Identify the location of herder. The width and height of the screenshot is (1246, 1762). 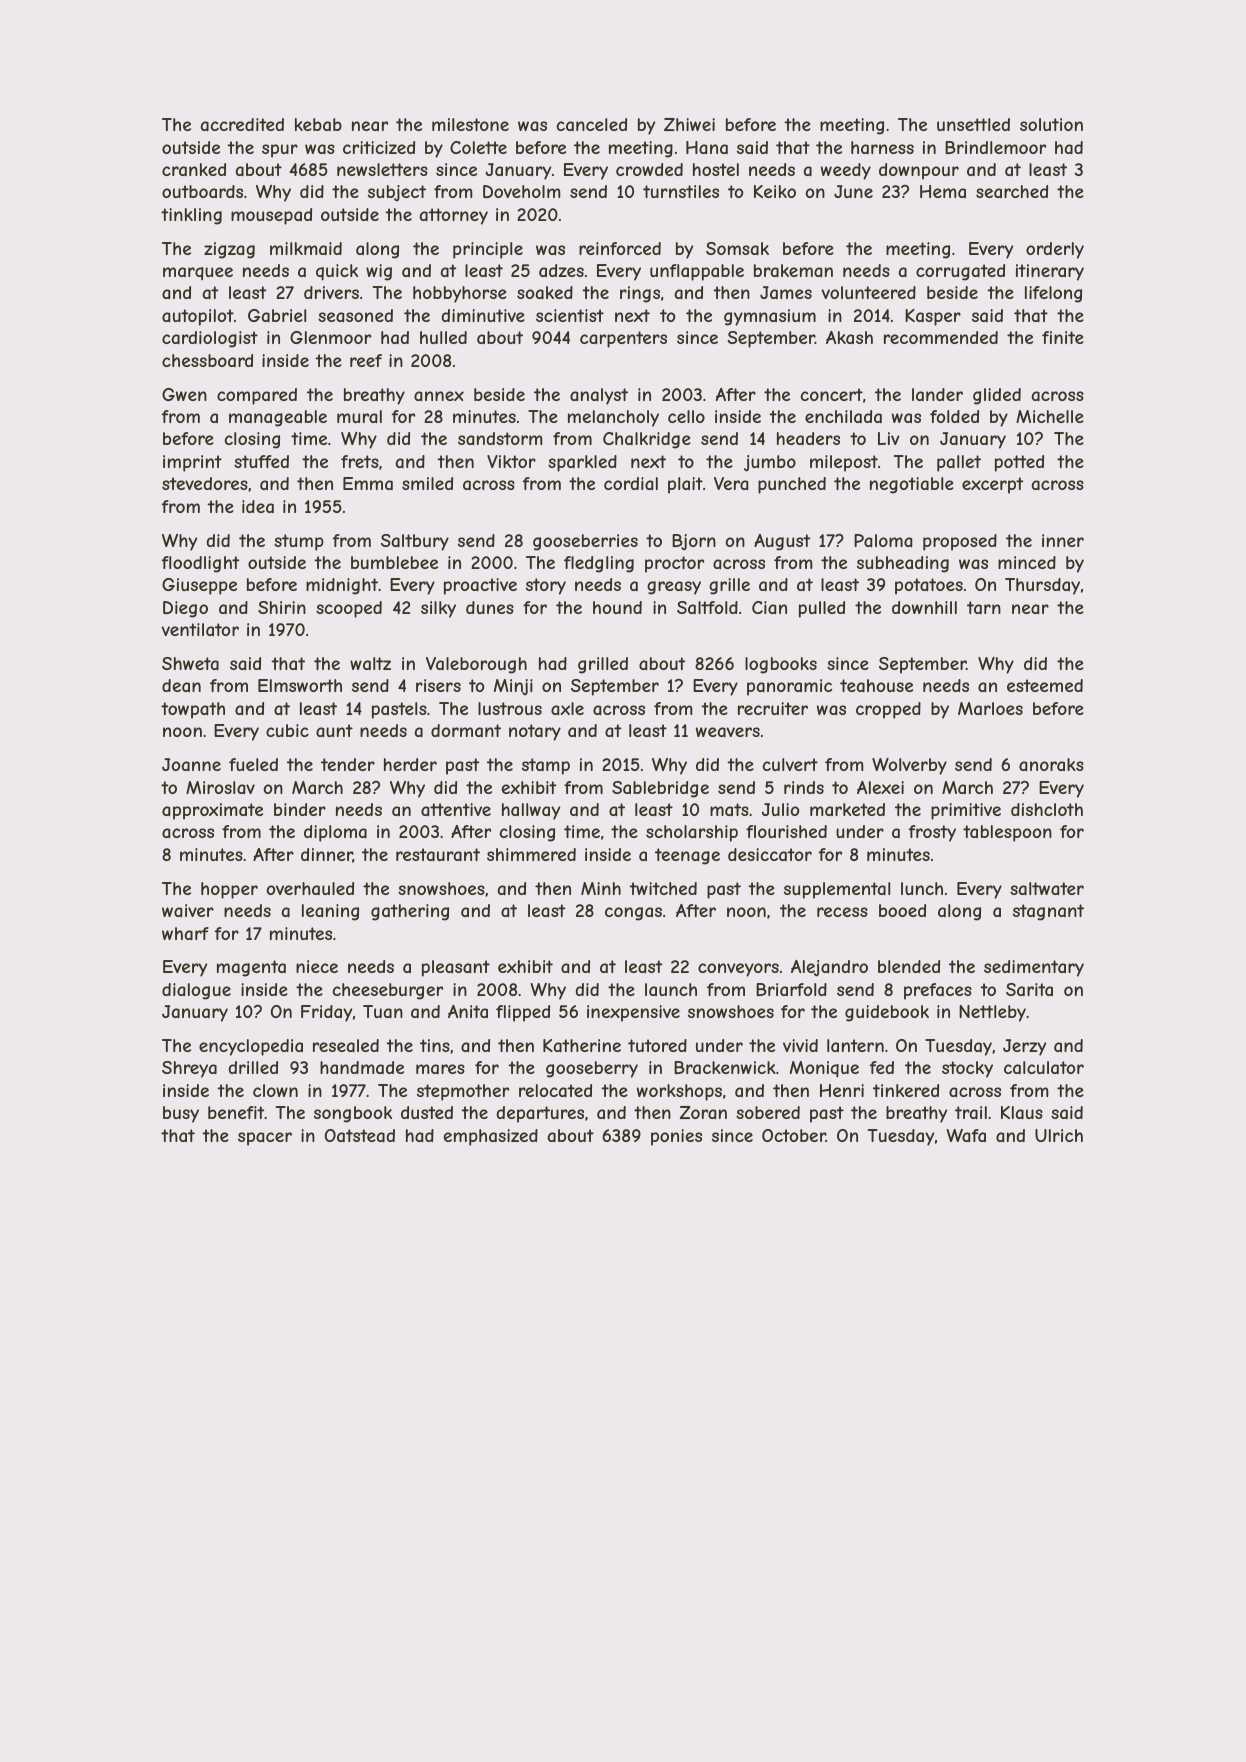
(410, 764).
